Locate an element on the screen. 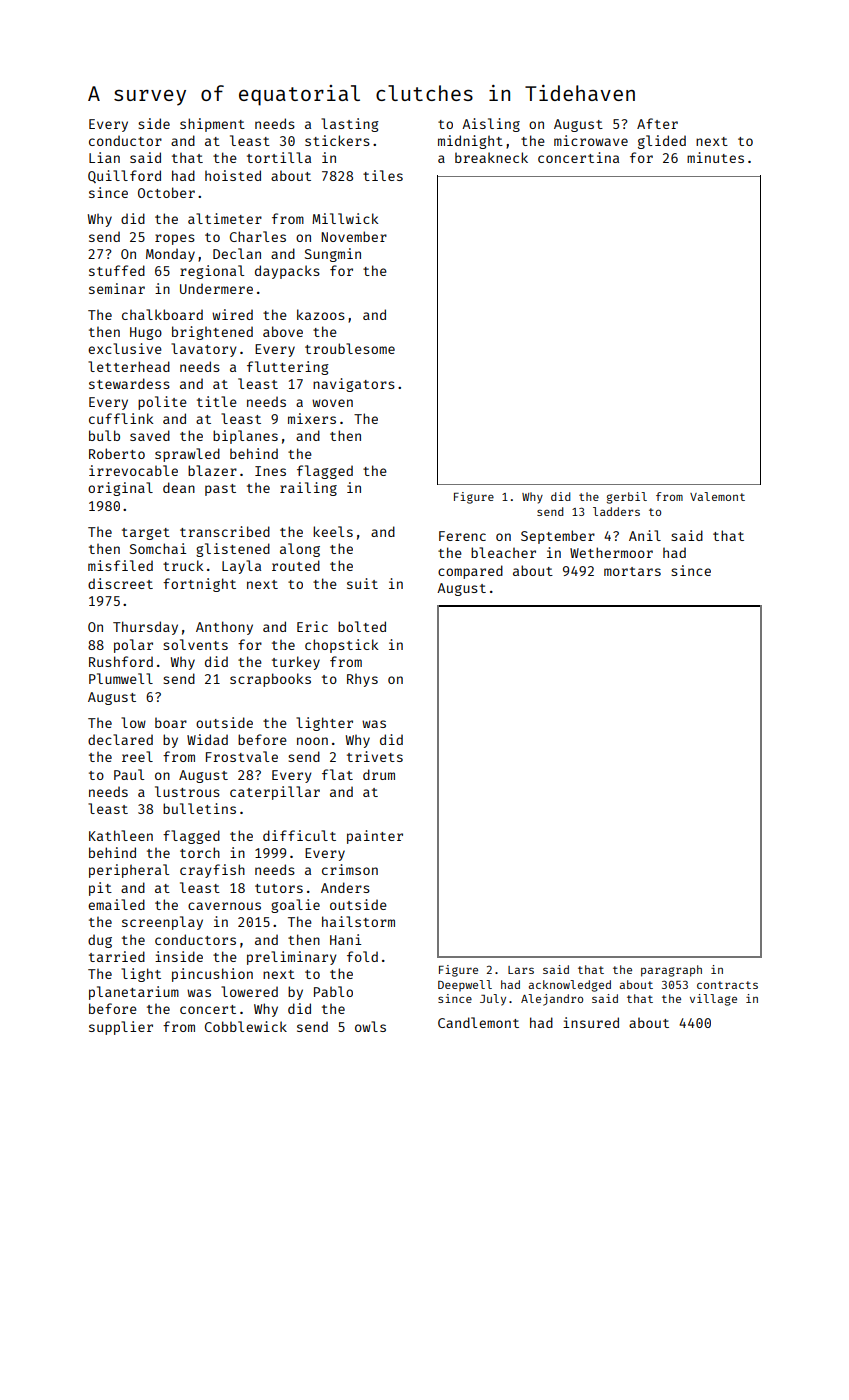  breakneck is located at coordinates (491, 157).
